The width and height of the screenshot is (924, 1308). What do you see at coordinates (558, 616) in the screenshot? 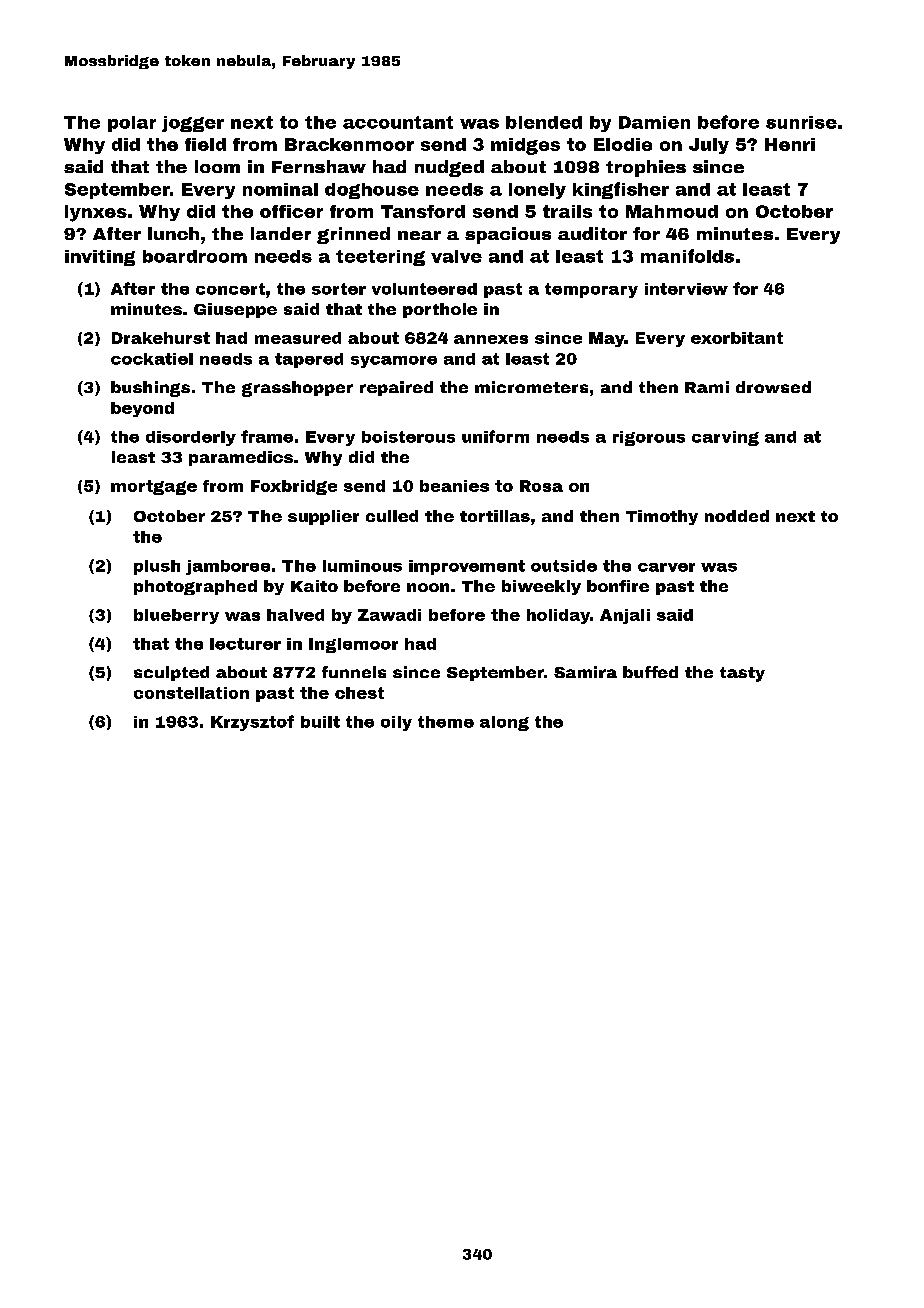
I see `holiday` at bounding box center [558, 616].
